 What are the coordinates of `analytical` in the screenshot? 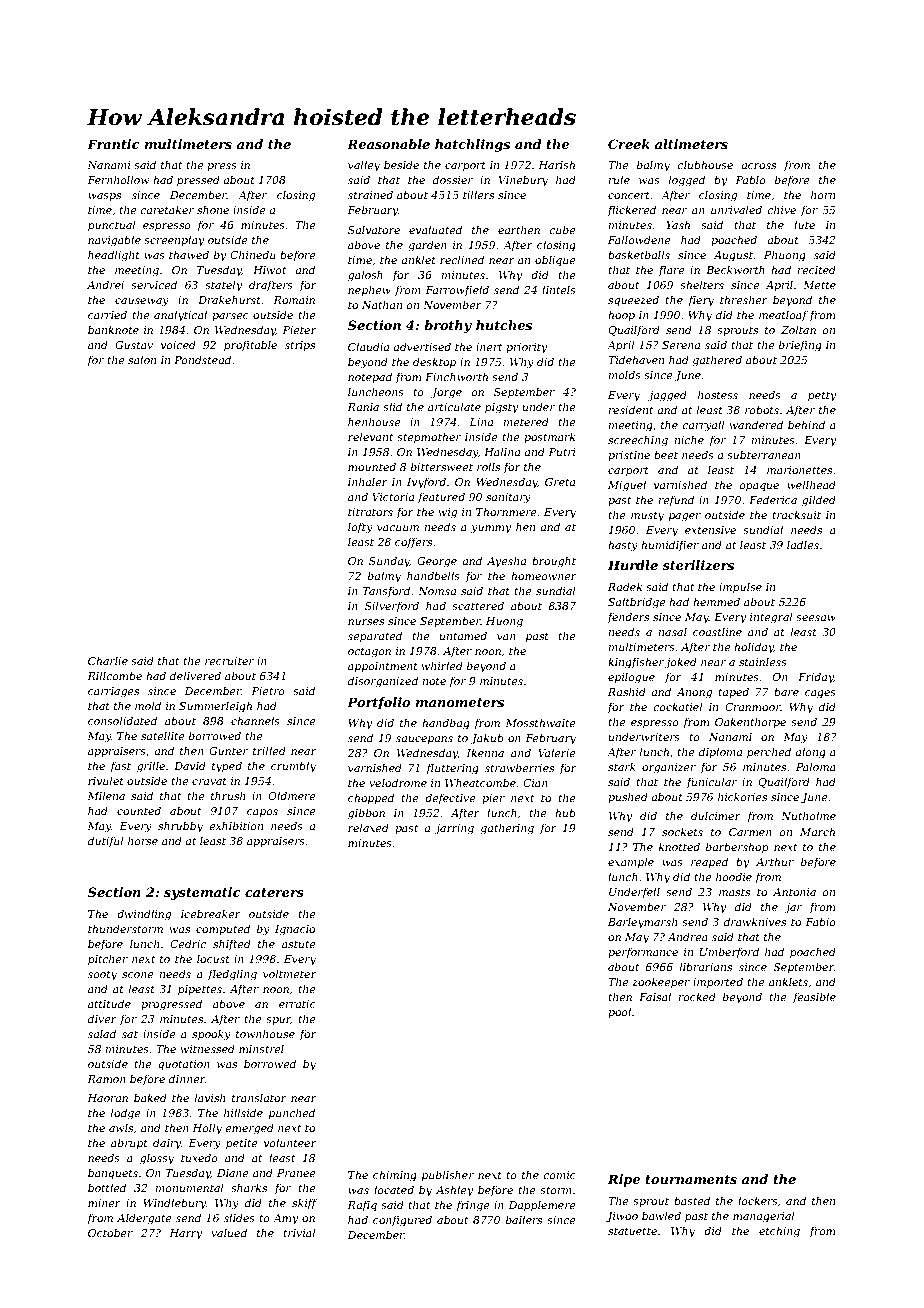 It's located at (180, 316).
